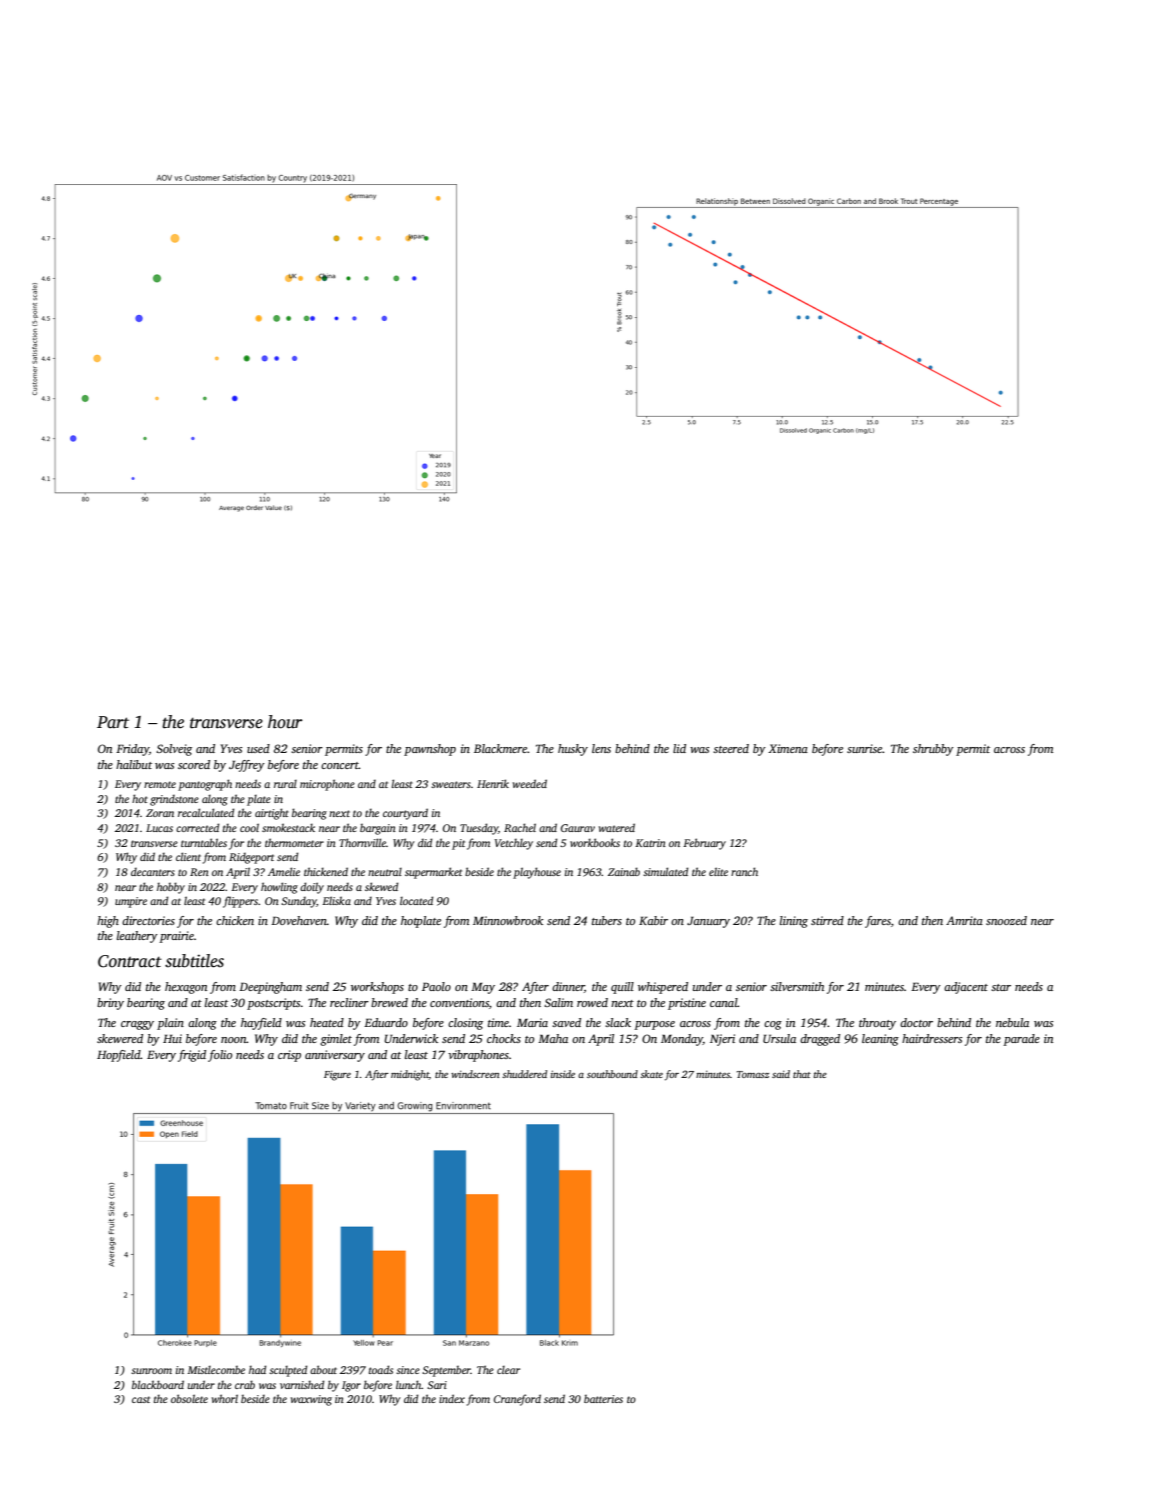 The height and width of the image is (1490, 1151). Describe the element at coordinates (933, 750) in the image. I see `shrubby` at that location.
